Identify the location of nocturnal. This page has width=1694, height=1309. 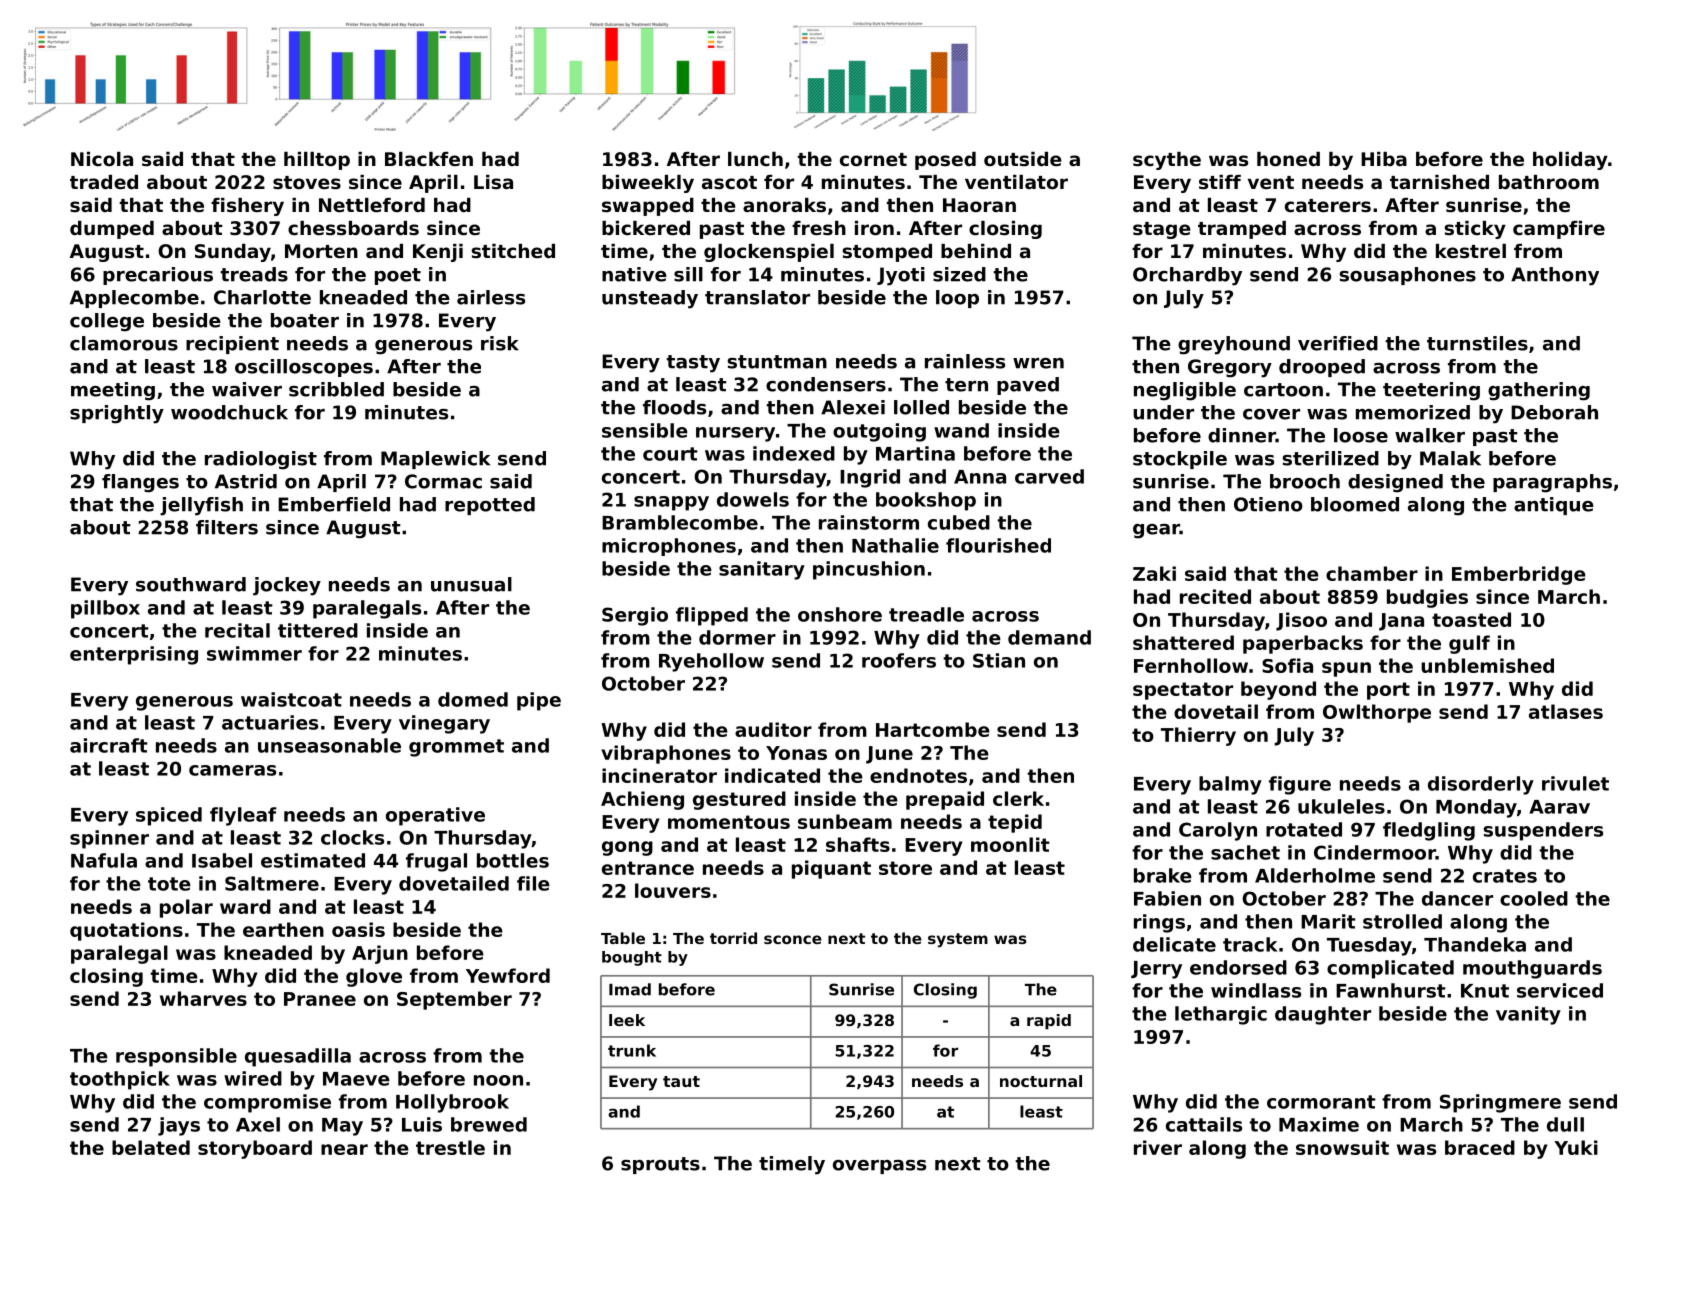
(1041, 1081).
